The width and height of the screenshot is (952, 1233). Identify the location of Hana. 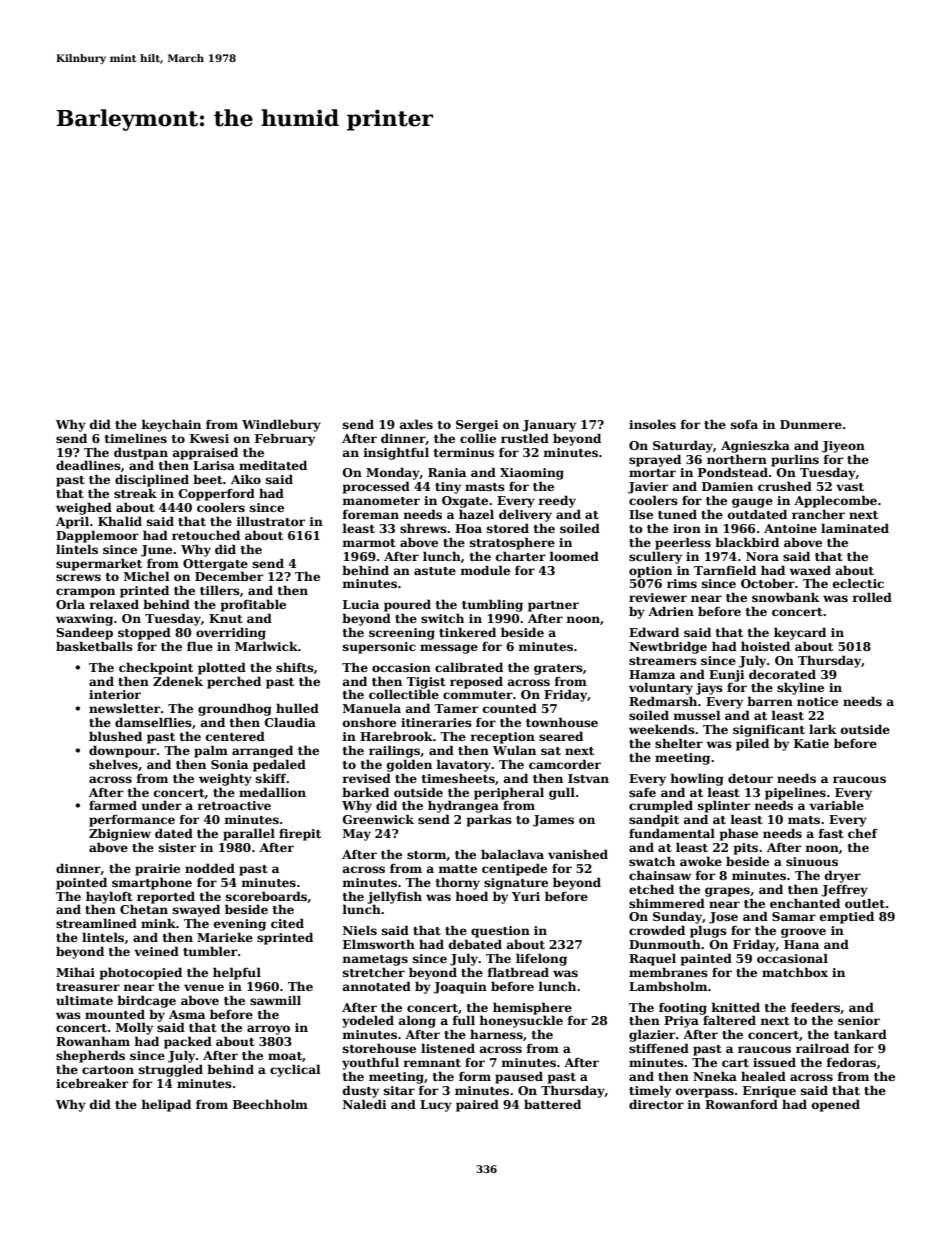
(801, 944).
